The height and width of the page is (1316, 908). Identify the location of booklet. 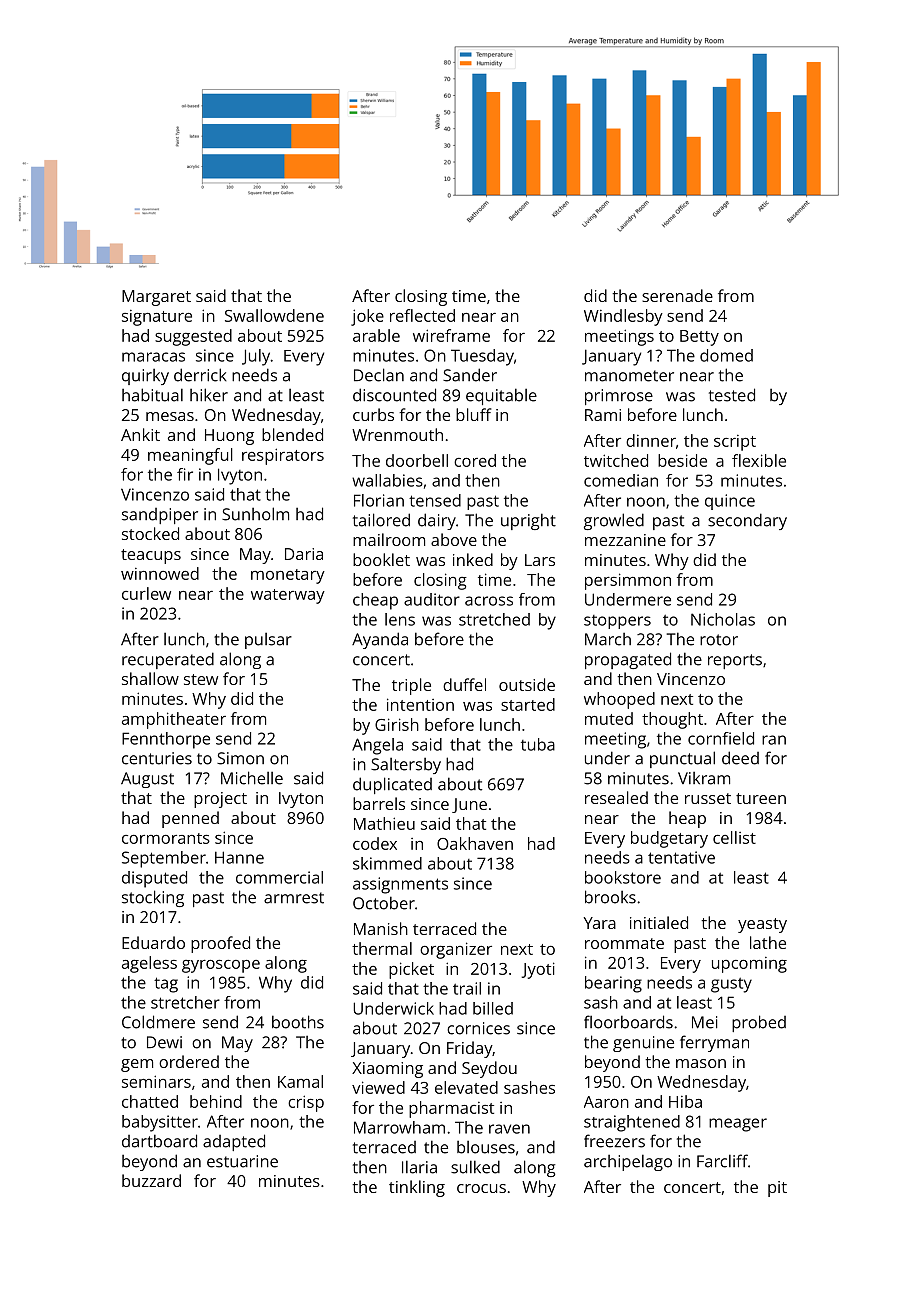
(381, 559).
